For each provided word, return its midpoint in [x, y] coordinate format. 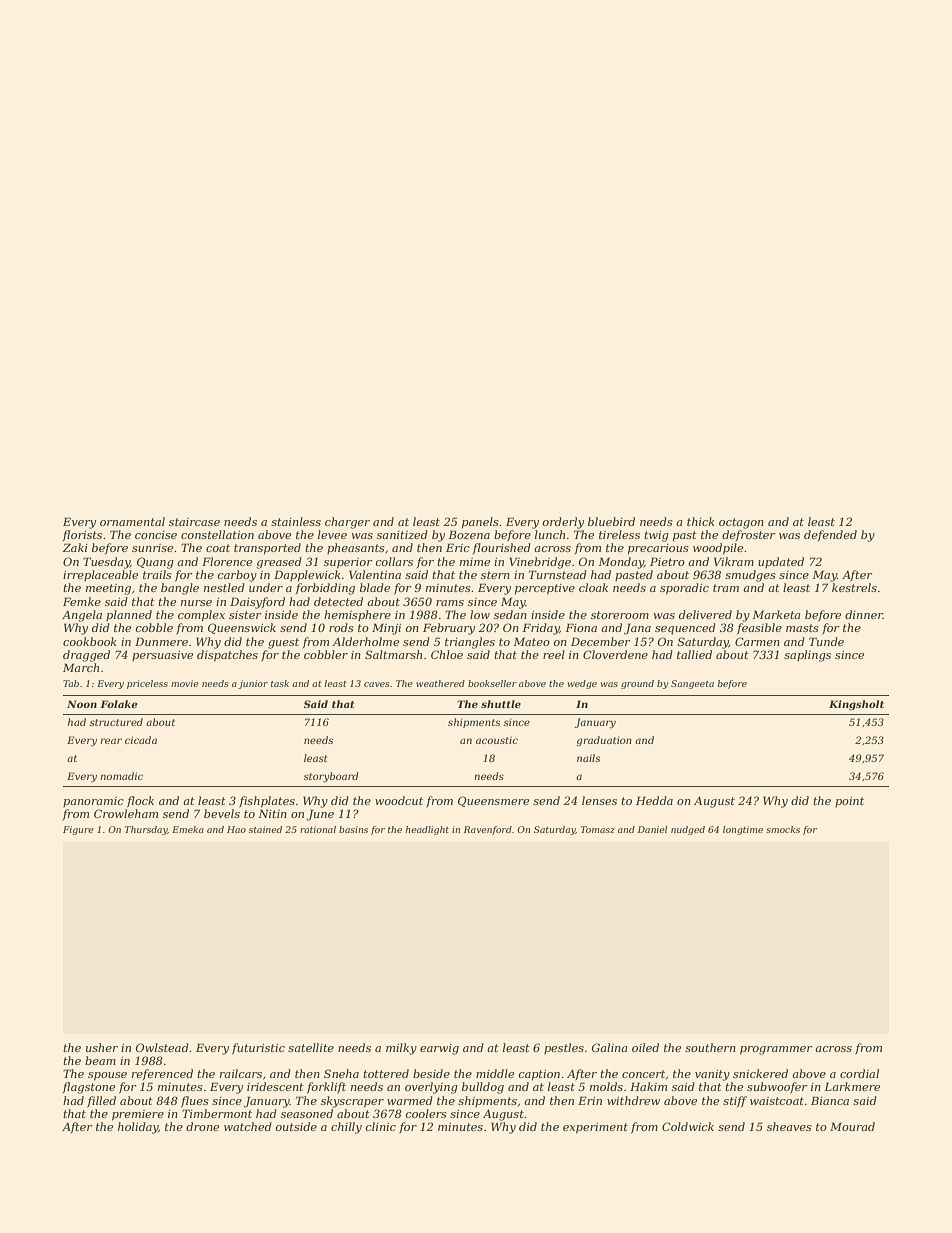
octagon [741, 523]
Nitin [272, 813]
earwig [439, 1049]
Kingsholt [856, 705]
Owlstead [162, 1047]
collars [394, 561]
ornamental [132, 521]
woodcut [399, 800]
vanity [712, 1075]
